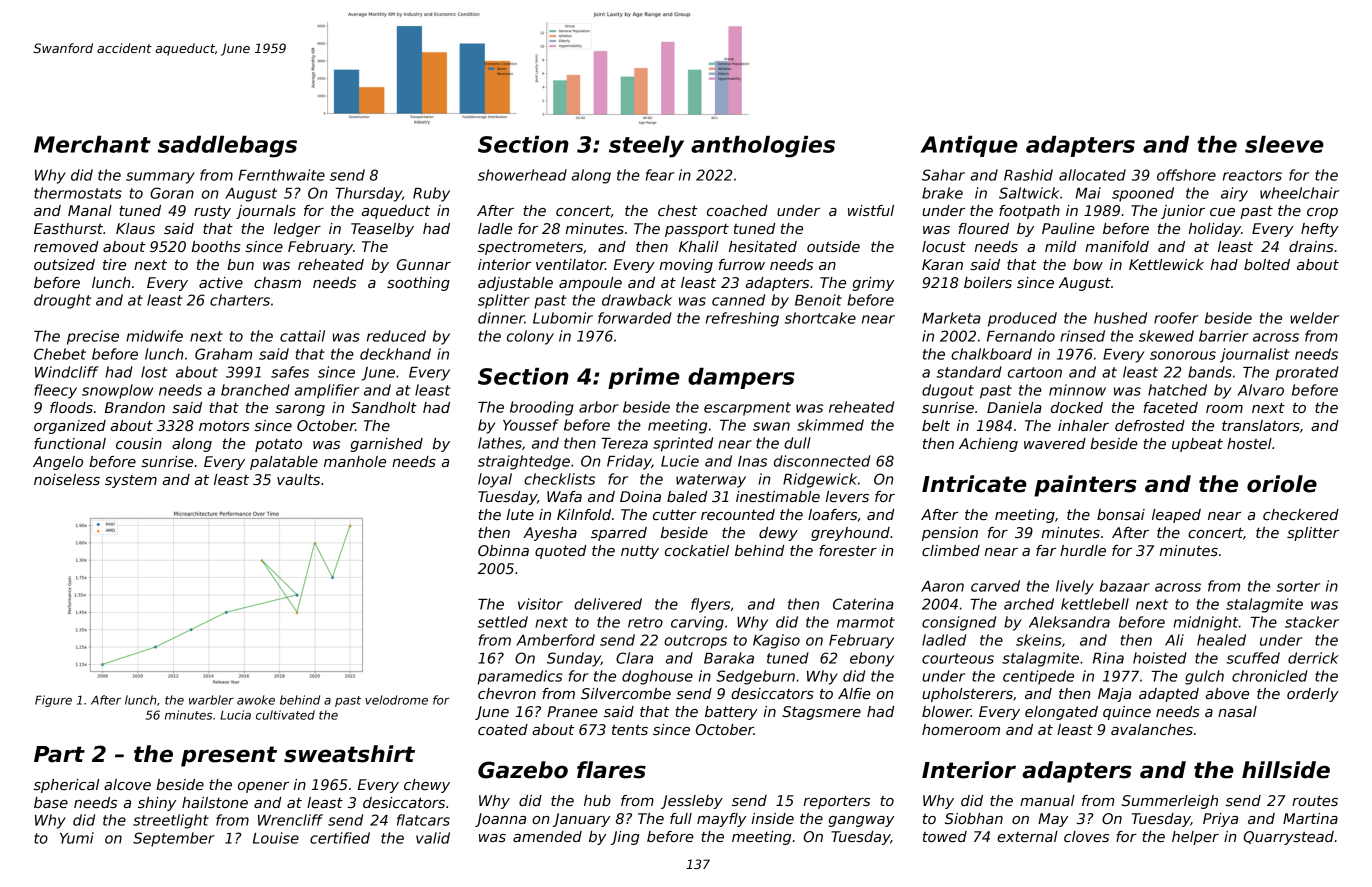 Image resolution: width=1372 pixels, height=887 pixels. I want to click on certified, so click(340, 838).
